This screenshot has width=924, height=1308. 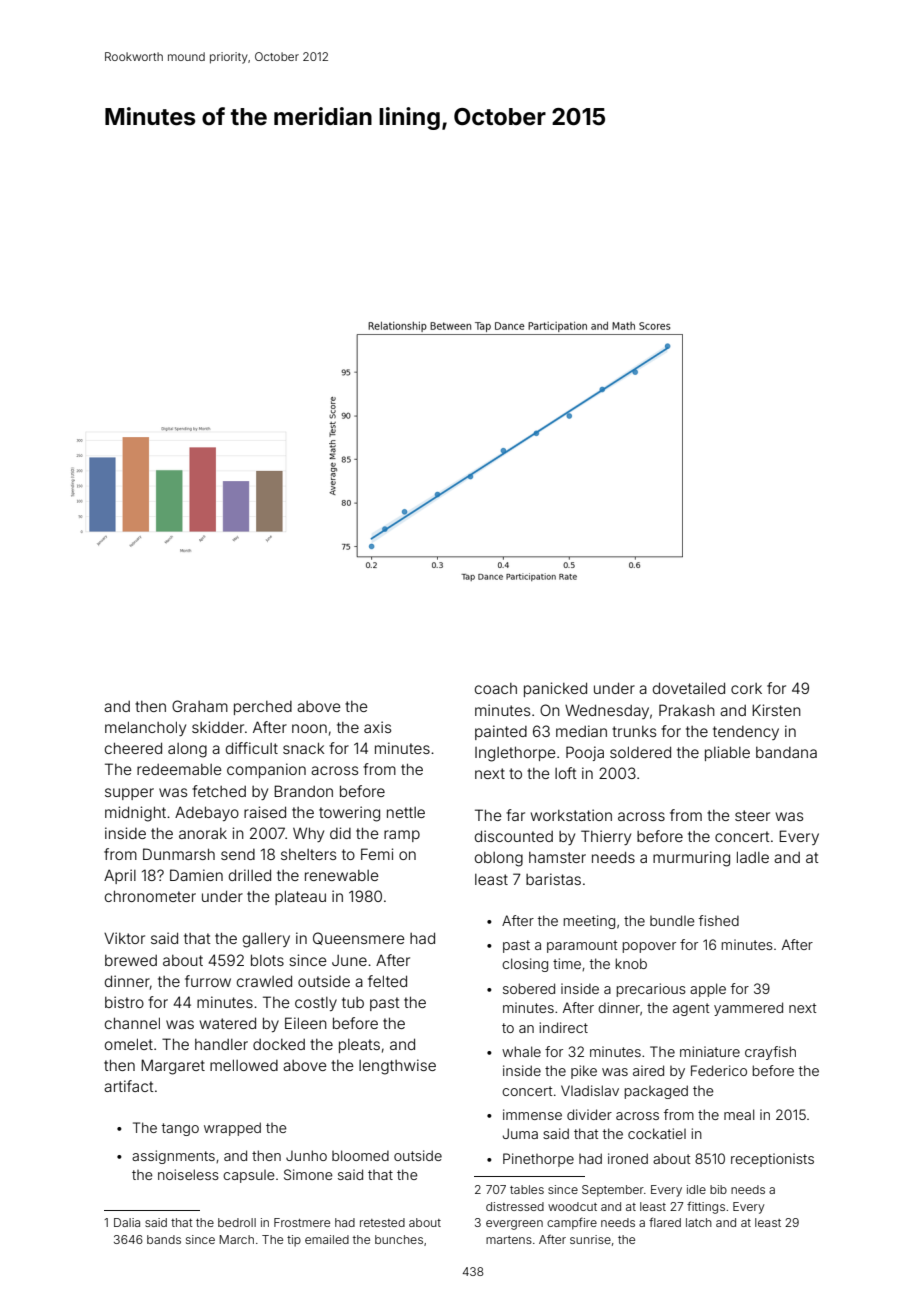 I want to click on Inglethorpe, so click(x=515, y=754).
